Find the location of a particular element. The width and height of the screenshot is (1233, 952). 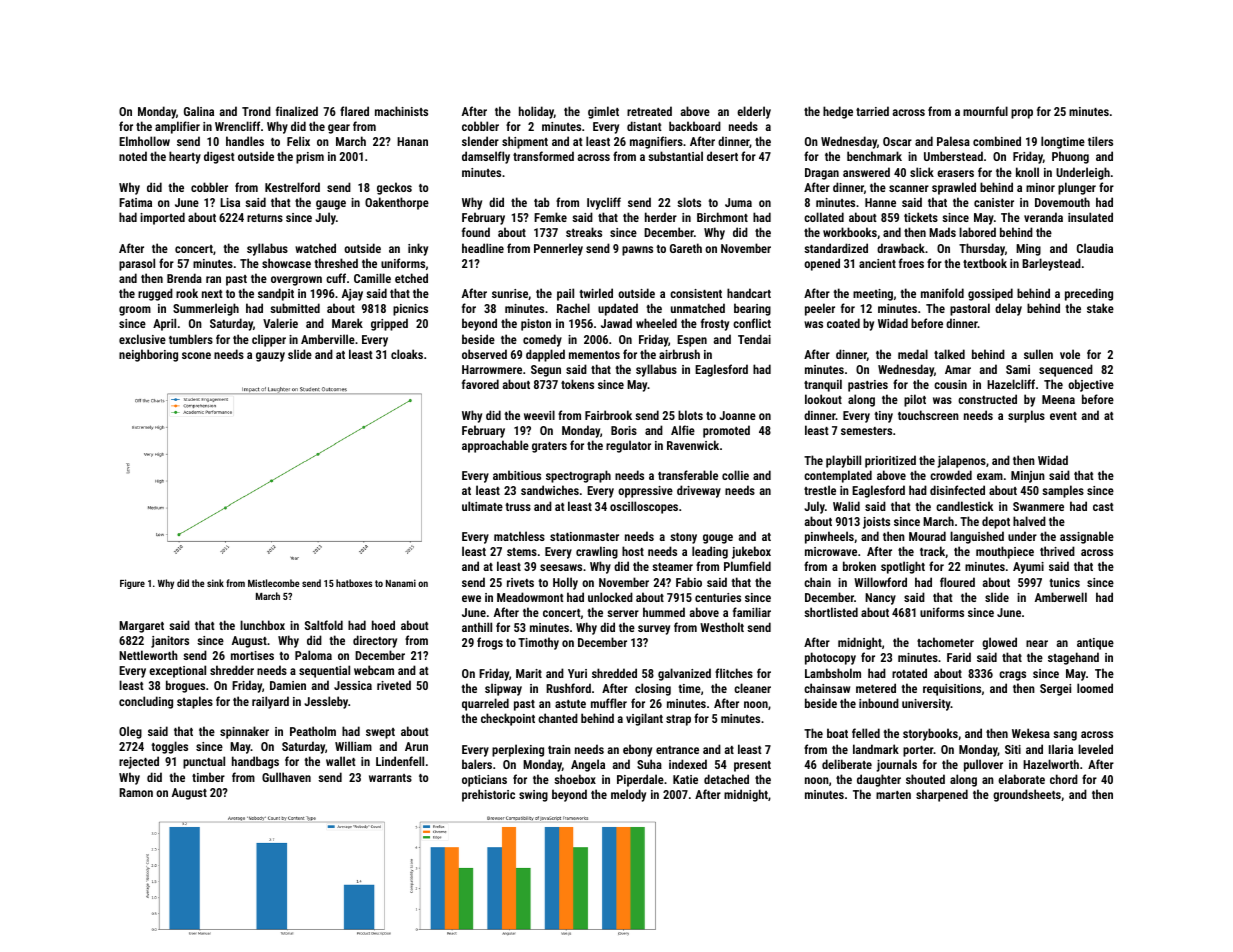

weevil is located at coordinates (539, 415).
